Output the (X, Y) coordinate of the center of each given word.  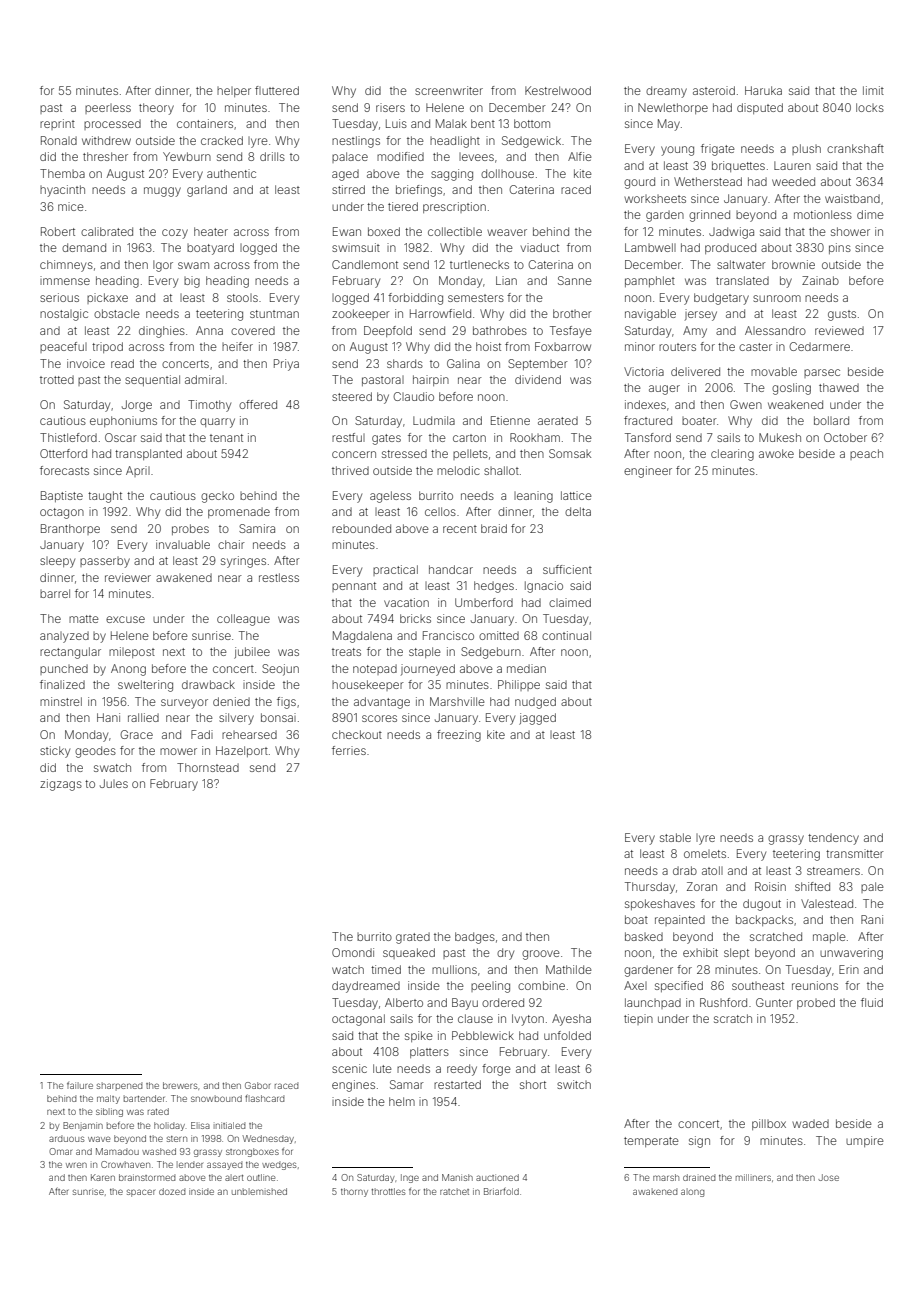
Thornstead (208, 767)
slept (736, 953)
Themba (62, 173)
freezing (459, 736)
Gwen (746, 404)
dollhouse (507, 173)
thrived (350, 470)
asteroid (714, 90)
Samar (407, 1084)
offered (258, 404)
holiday (169, 1126)
